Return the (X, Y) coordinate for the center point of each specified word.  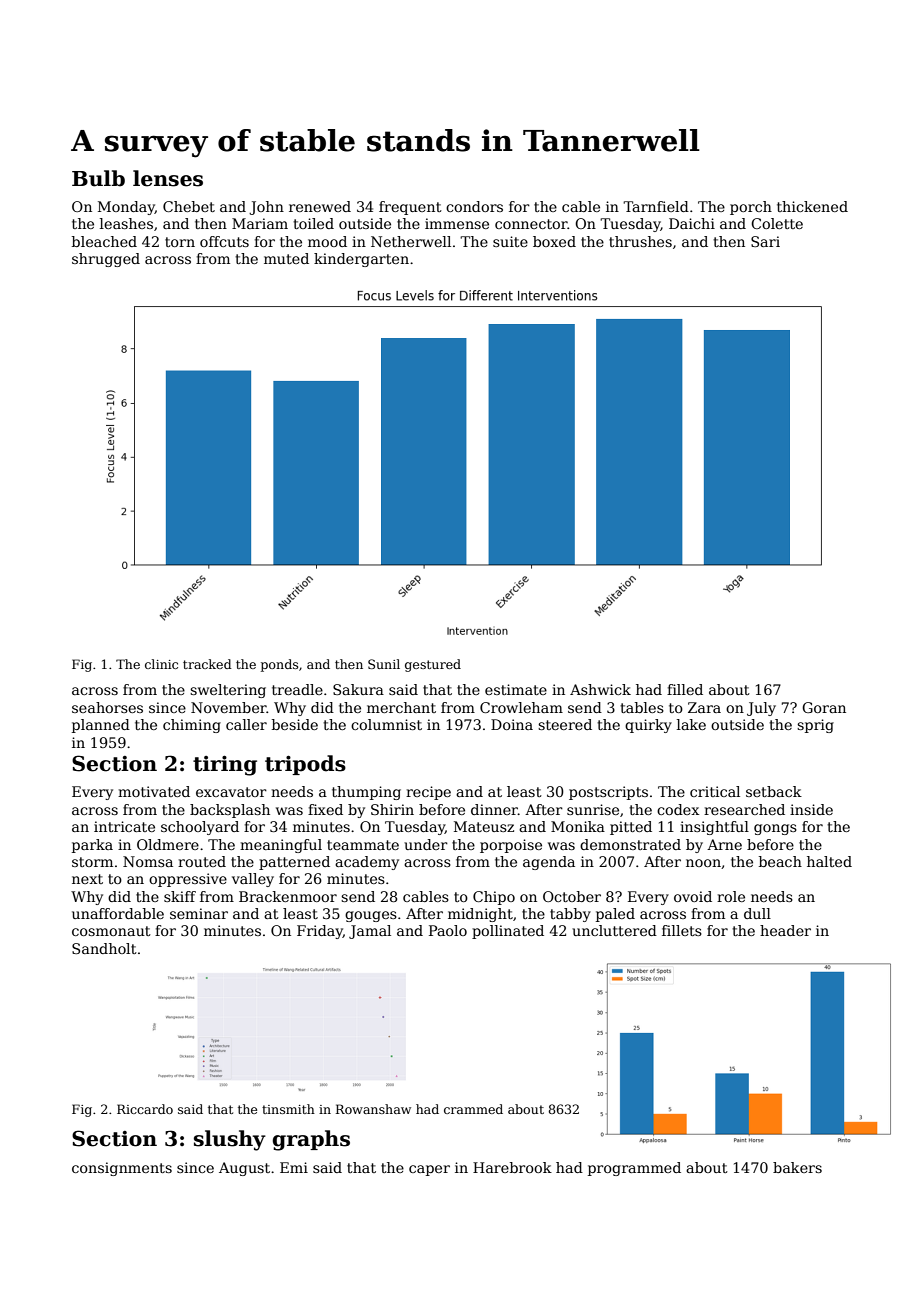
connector (531, 224)
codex (678, 809)
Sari (765, 241)
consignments (122, 1169)
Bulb (98, 178)
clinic (161, 664)
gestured (433, 665)
